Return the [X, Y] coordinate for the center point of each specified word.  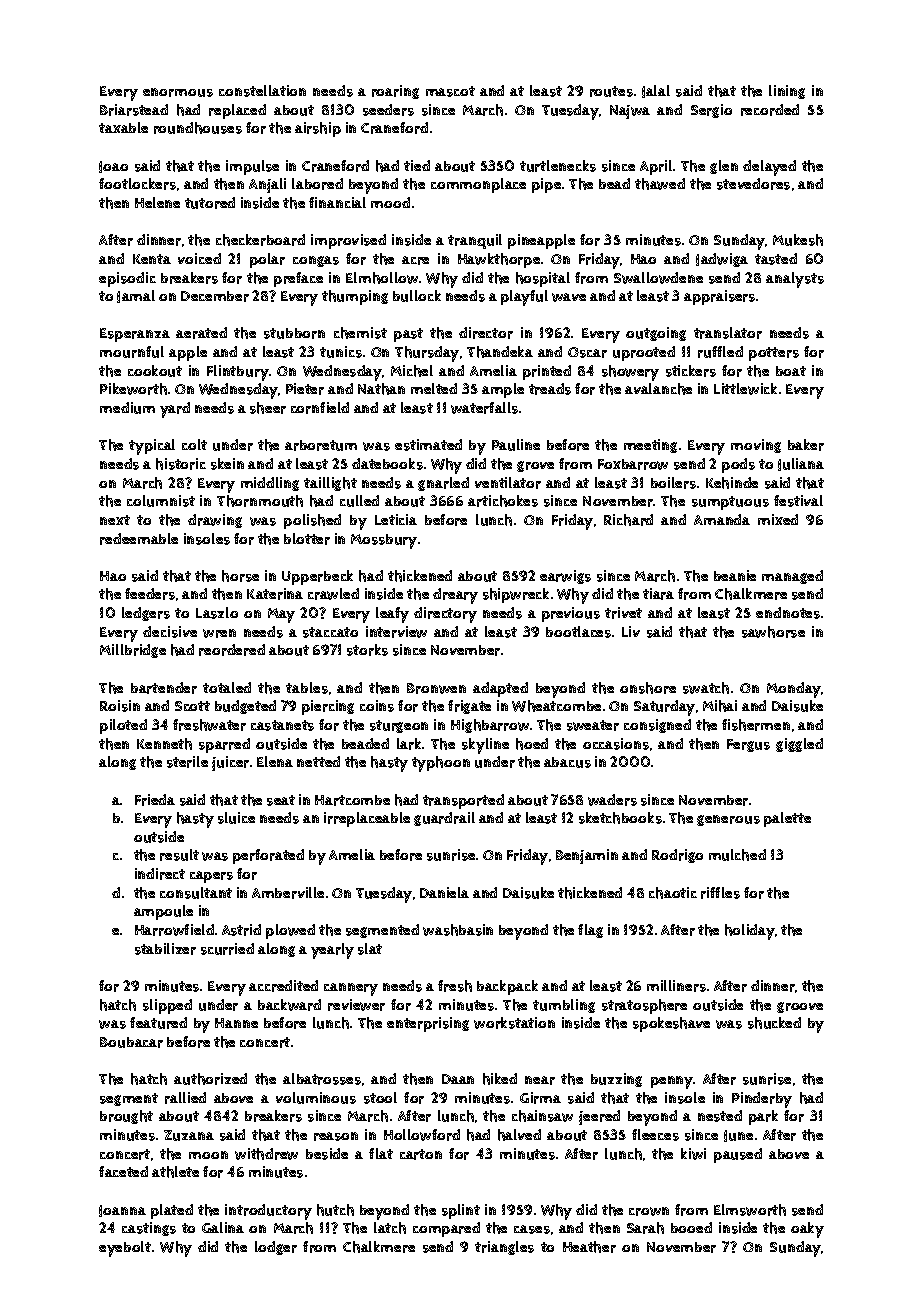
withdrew [266, 1154]
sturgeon [399, 726]
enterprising [428, 1024]
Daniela [444, 892]
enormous [178, 92]
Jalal [656, 91]
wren [219, 633]
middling [270, 484]
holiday [750, 932]
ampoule [163, 912]
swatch [706, 688]
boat [791, 371]
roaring [395, 92]
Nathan [381, 389]
